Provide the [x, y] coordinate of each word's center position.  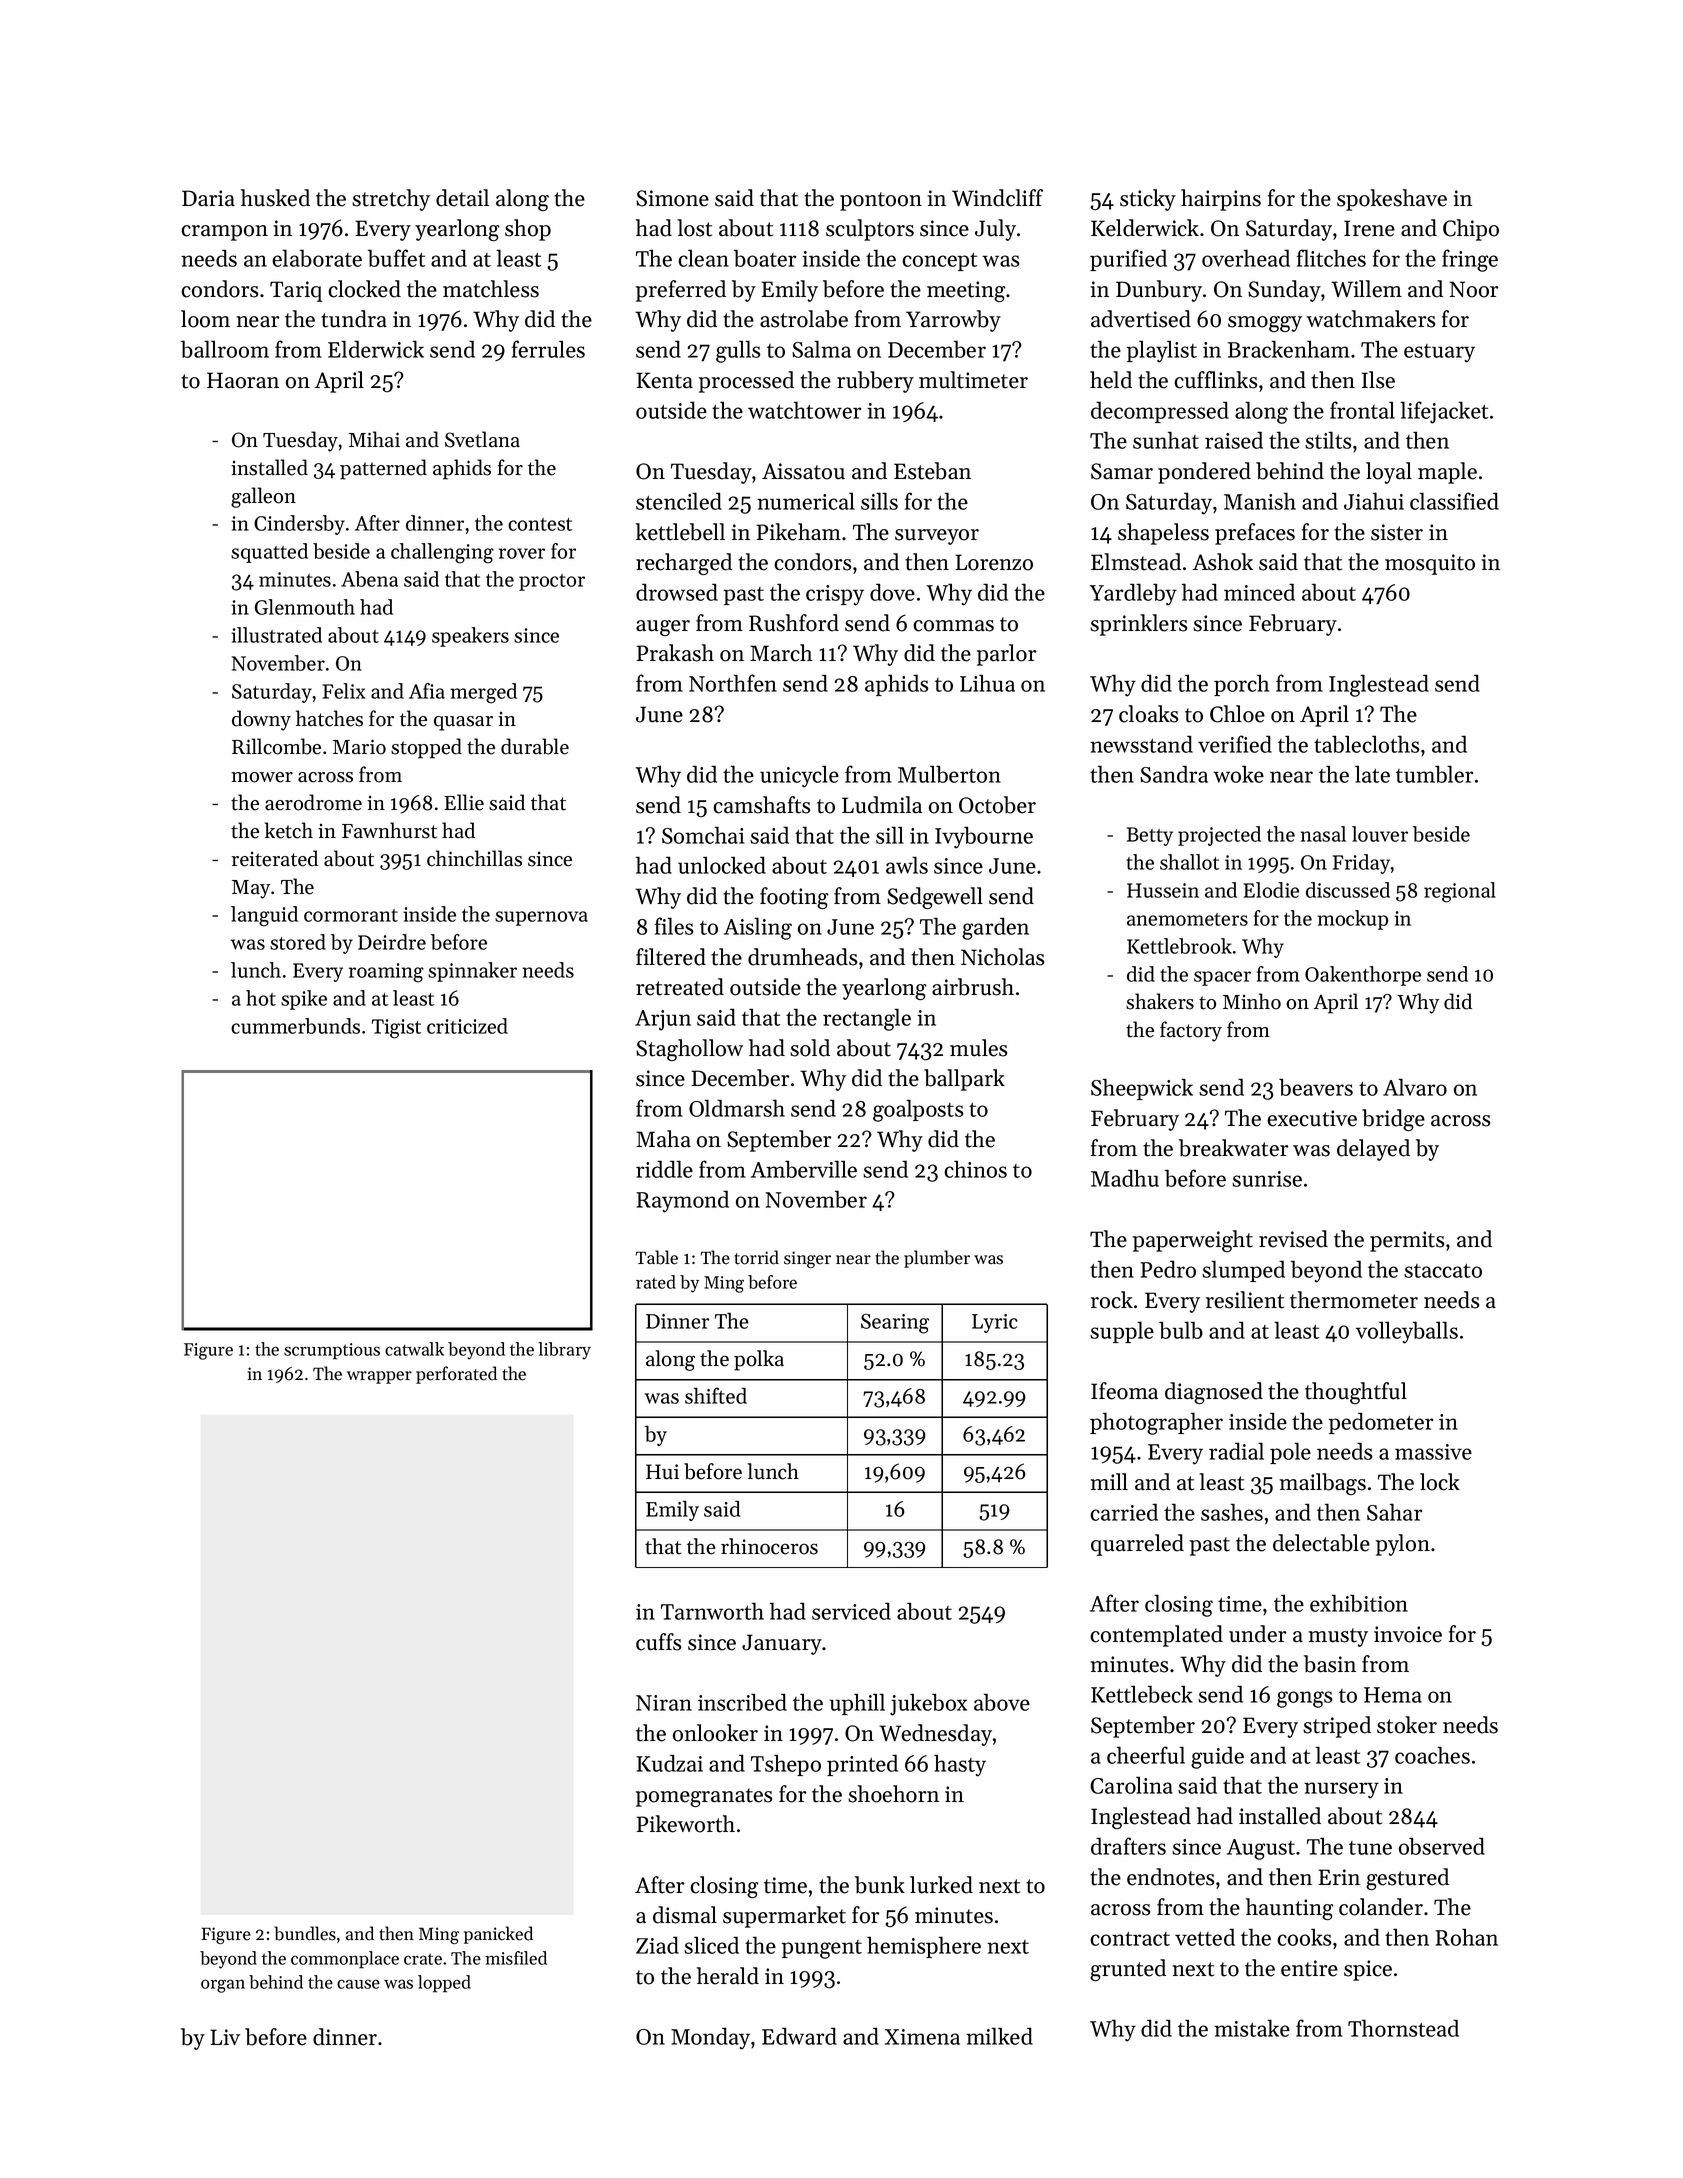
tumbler [1434, 774]
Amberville [804, 1169]
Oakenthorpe [1363, 976]
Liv [225, 2037]
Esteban [932, 471]
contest [540, 524]
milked [999, 2036]
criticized [467, 1026]
